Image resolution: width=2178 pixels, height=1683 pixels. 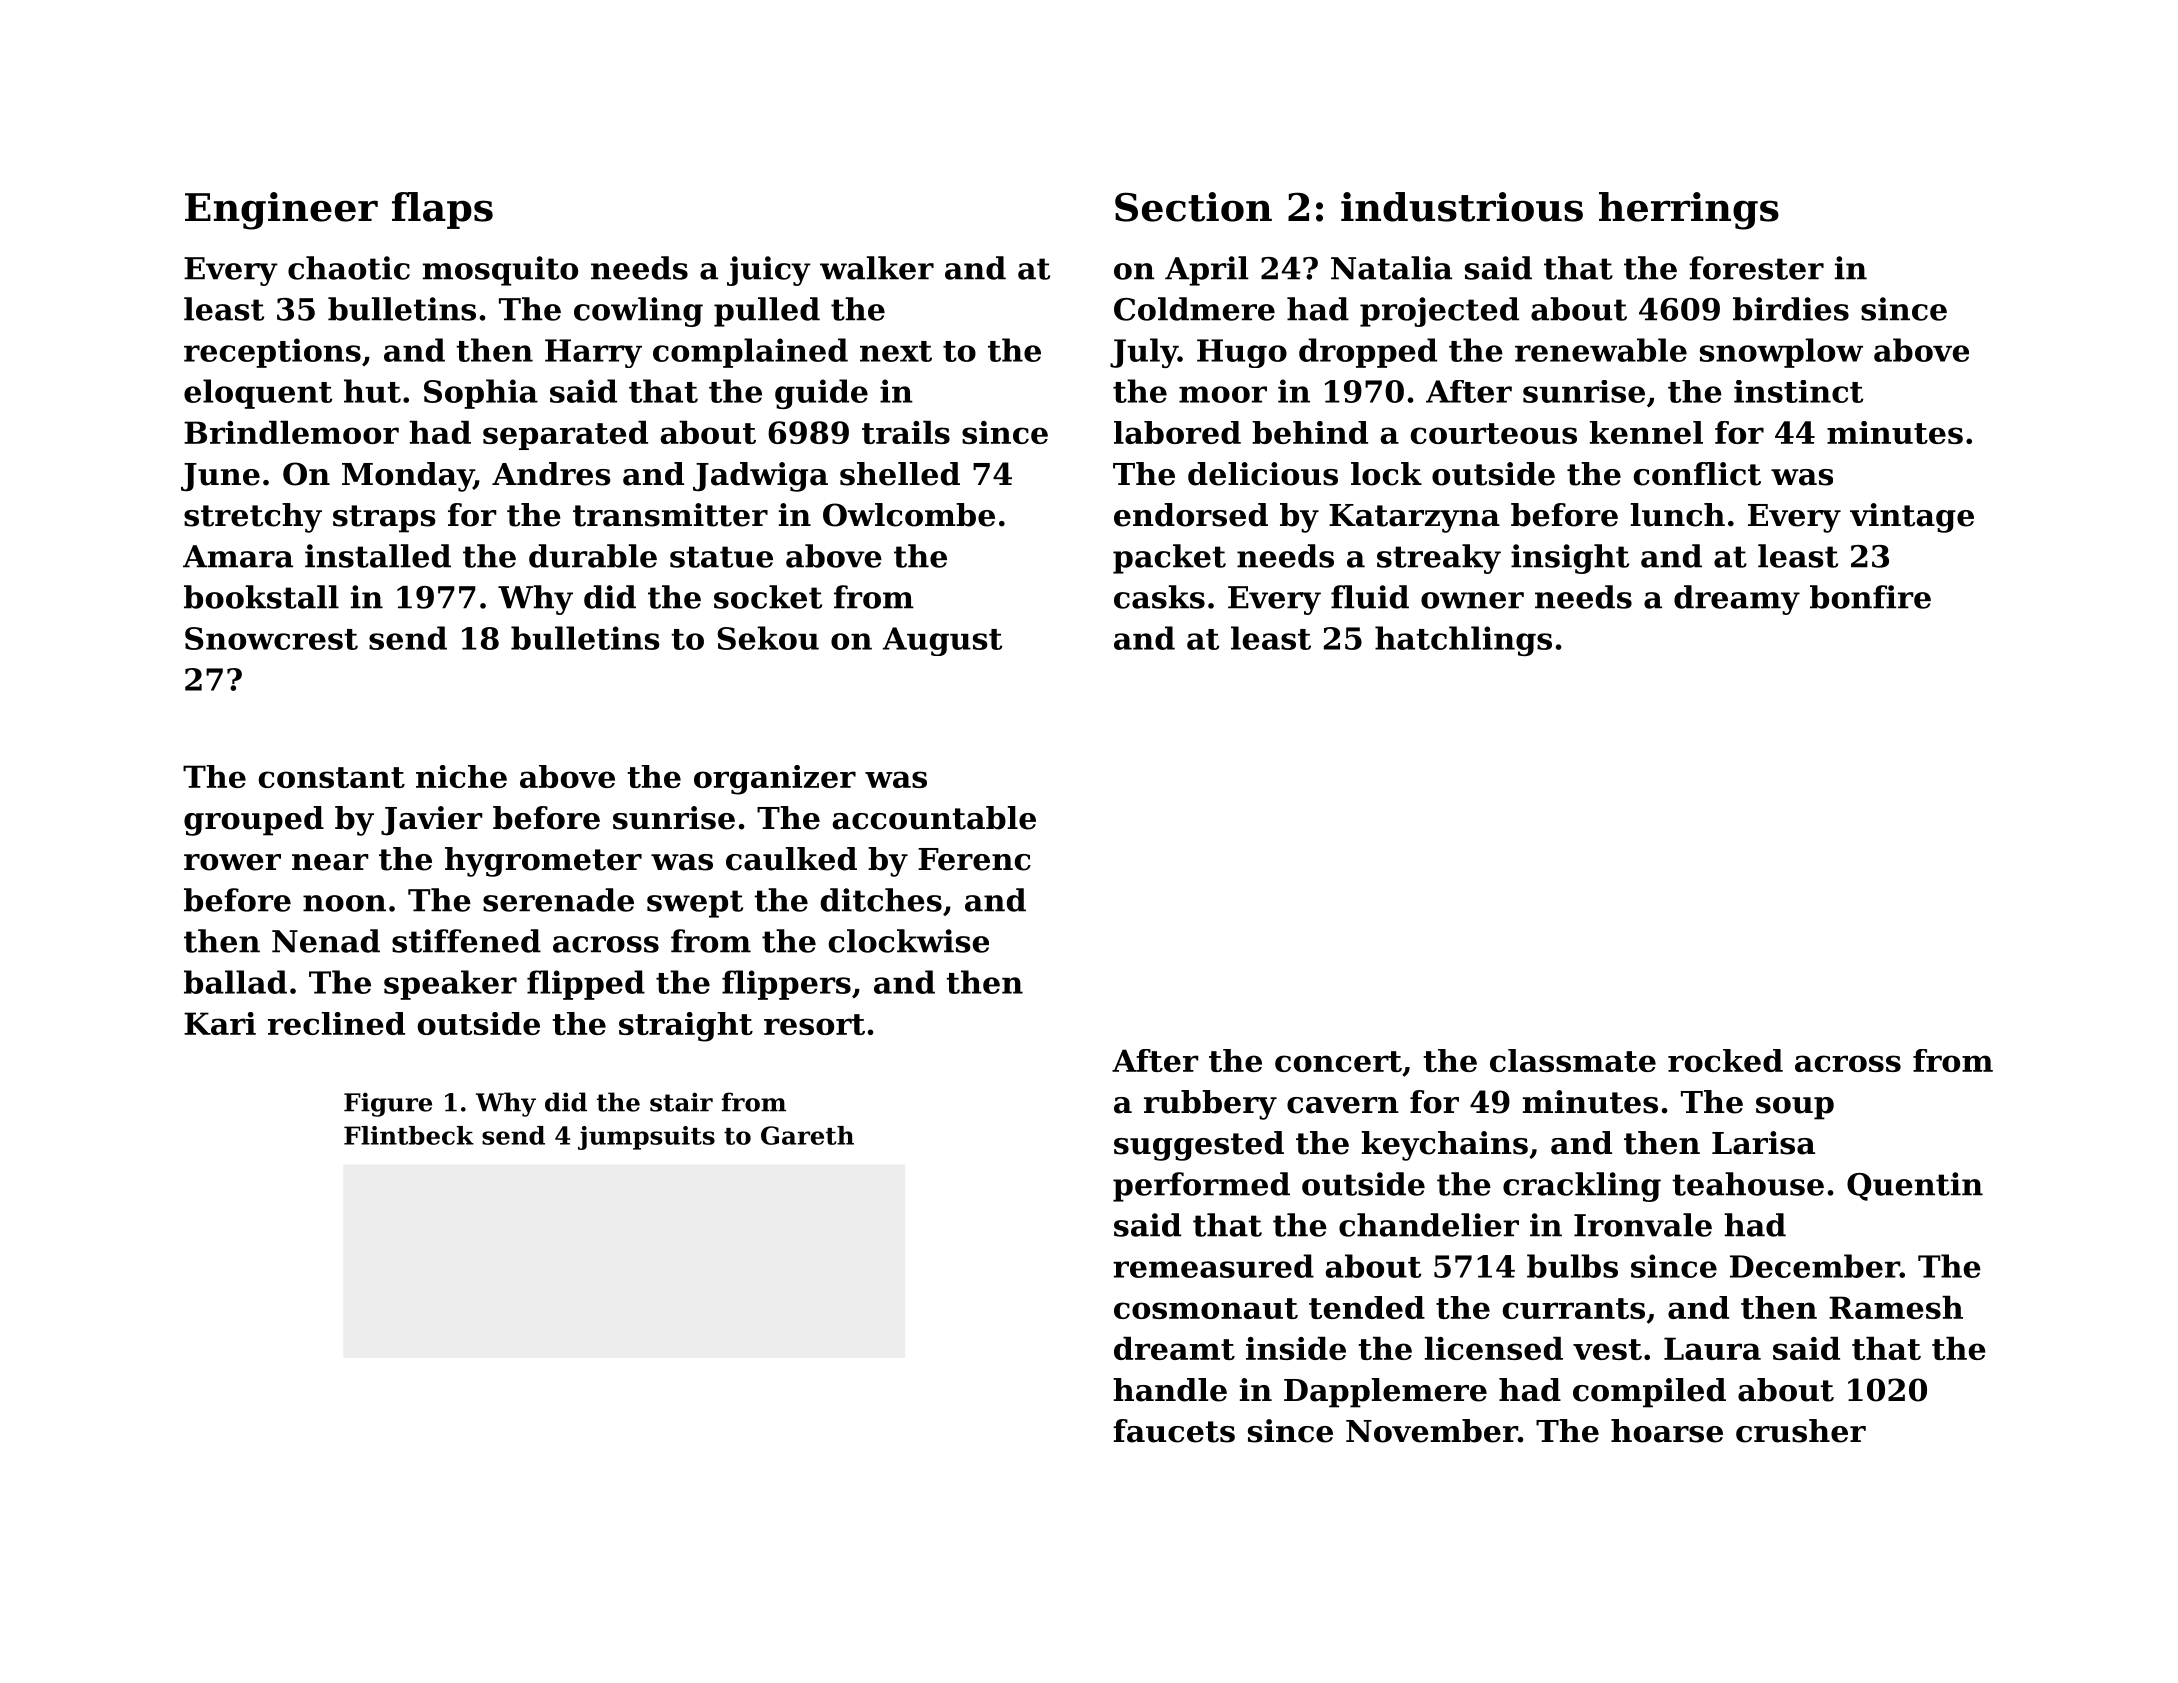 I want to click on Engineer, so click(x=281, y=211).
